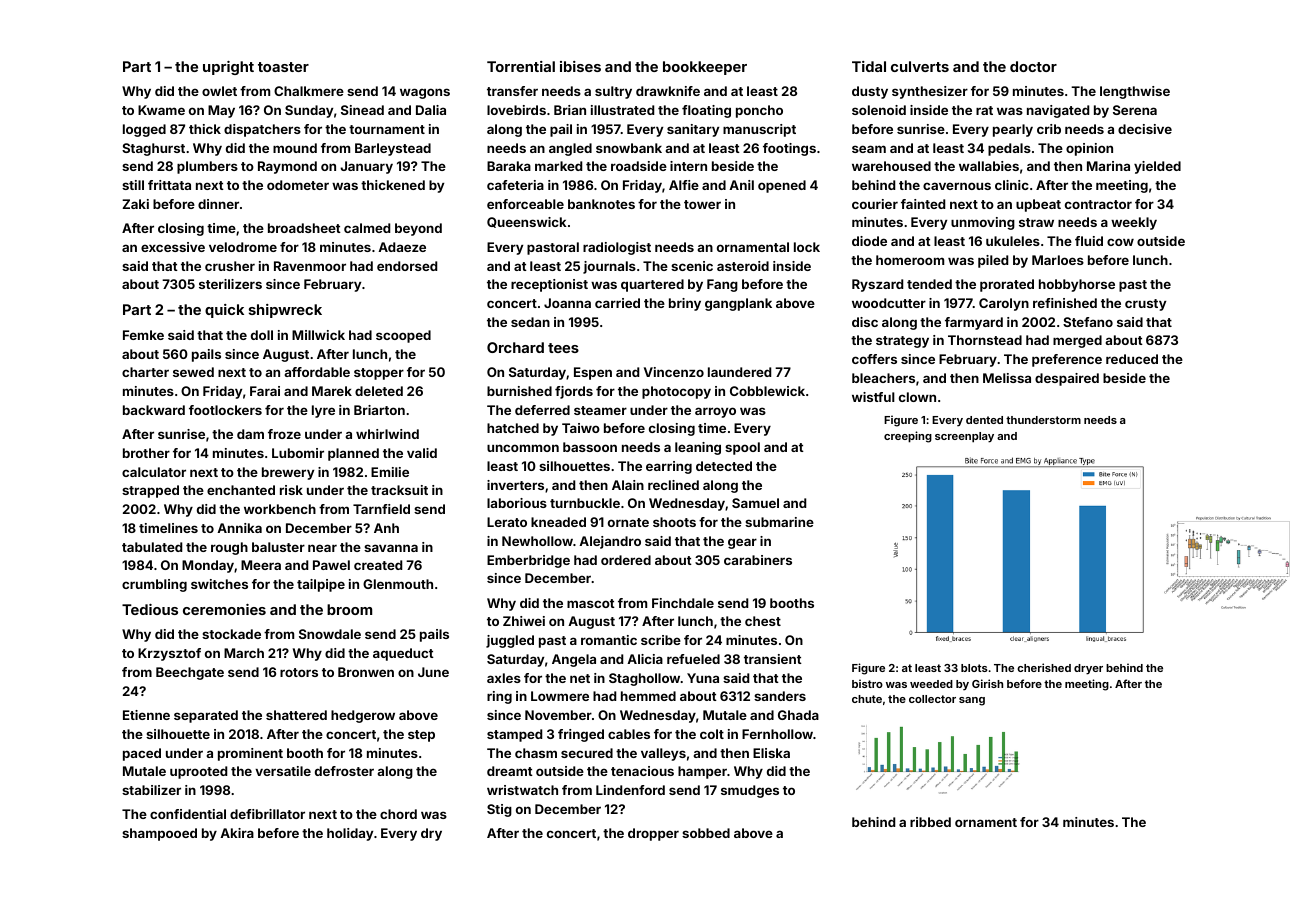  I want to click on aqueduct, so click(403, 654).
